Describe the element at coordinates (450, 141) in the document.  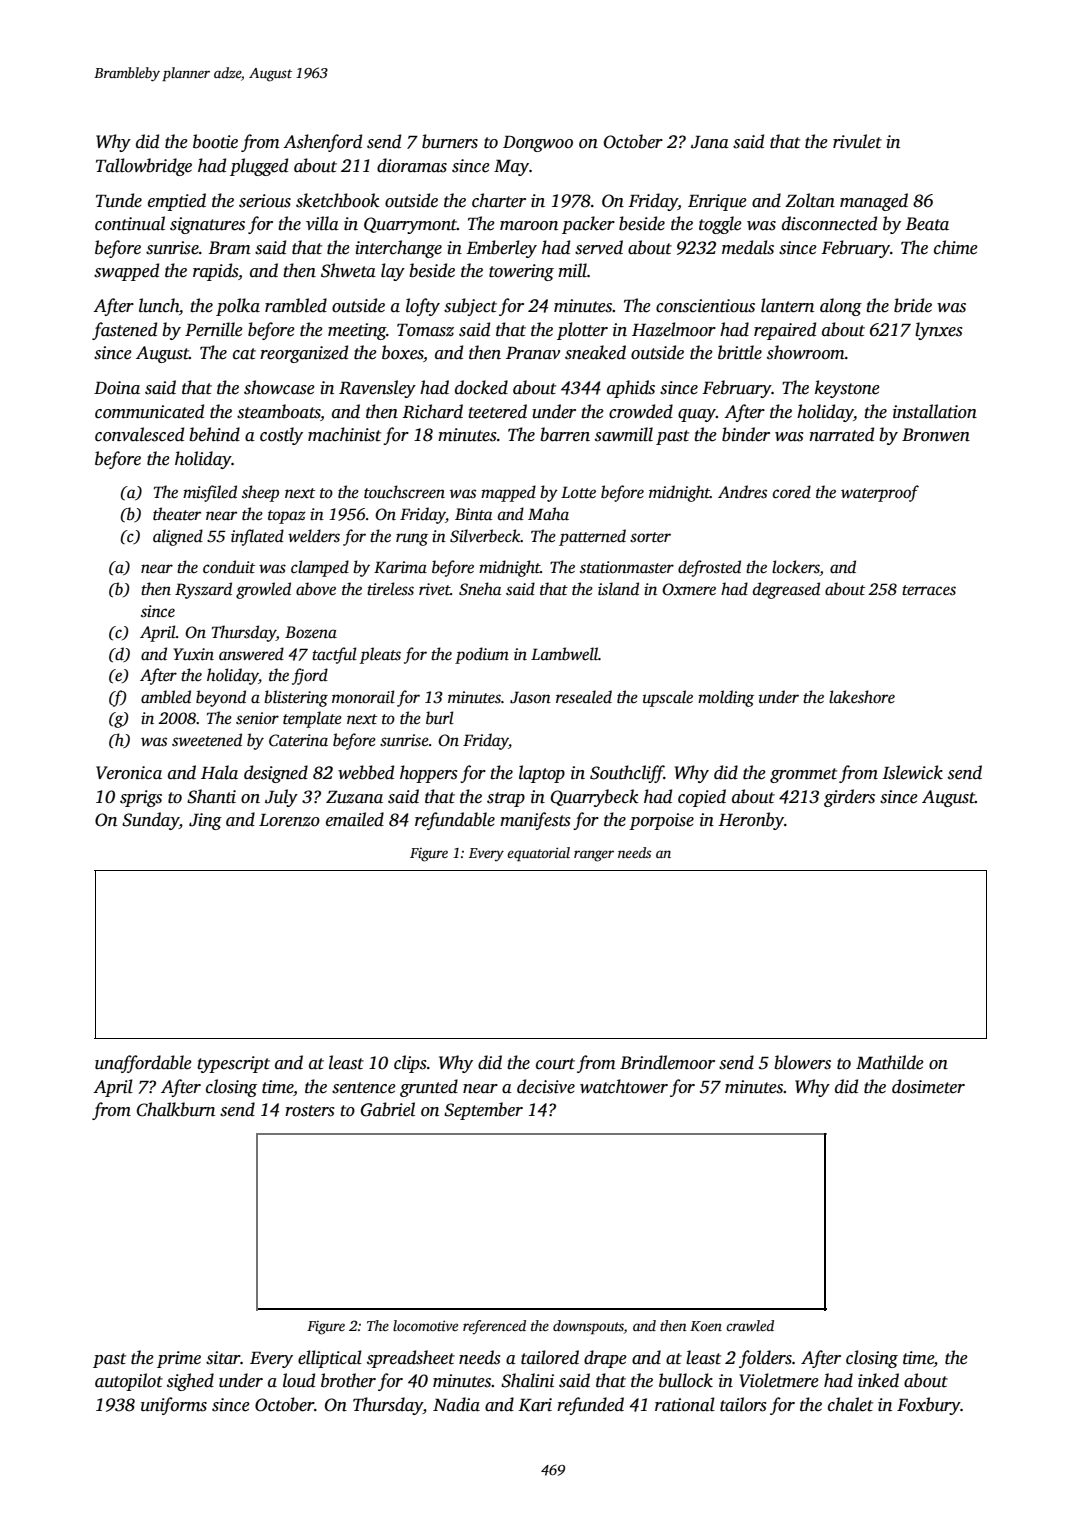
I see `burners` at that location.
